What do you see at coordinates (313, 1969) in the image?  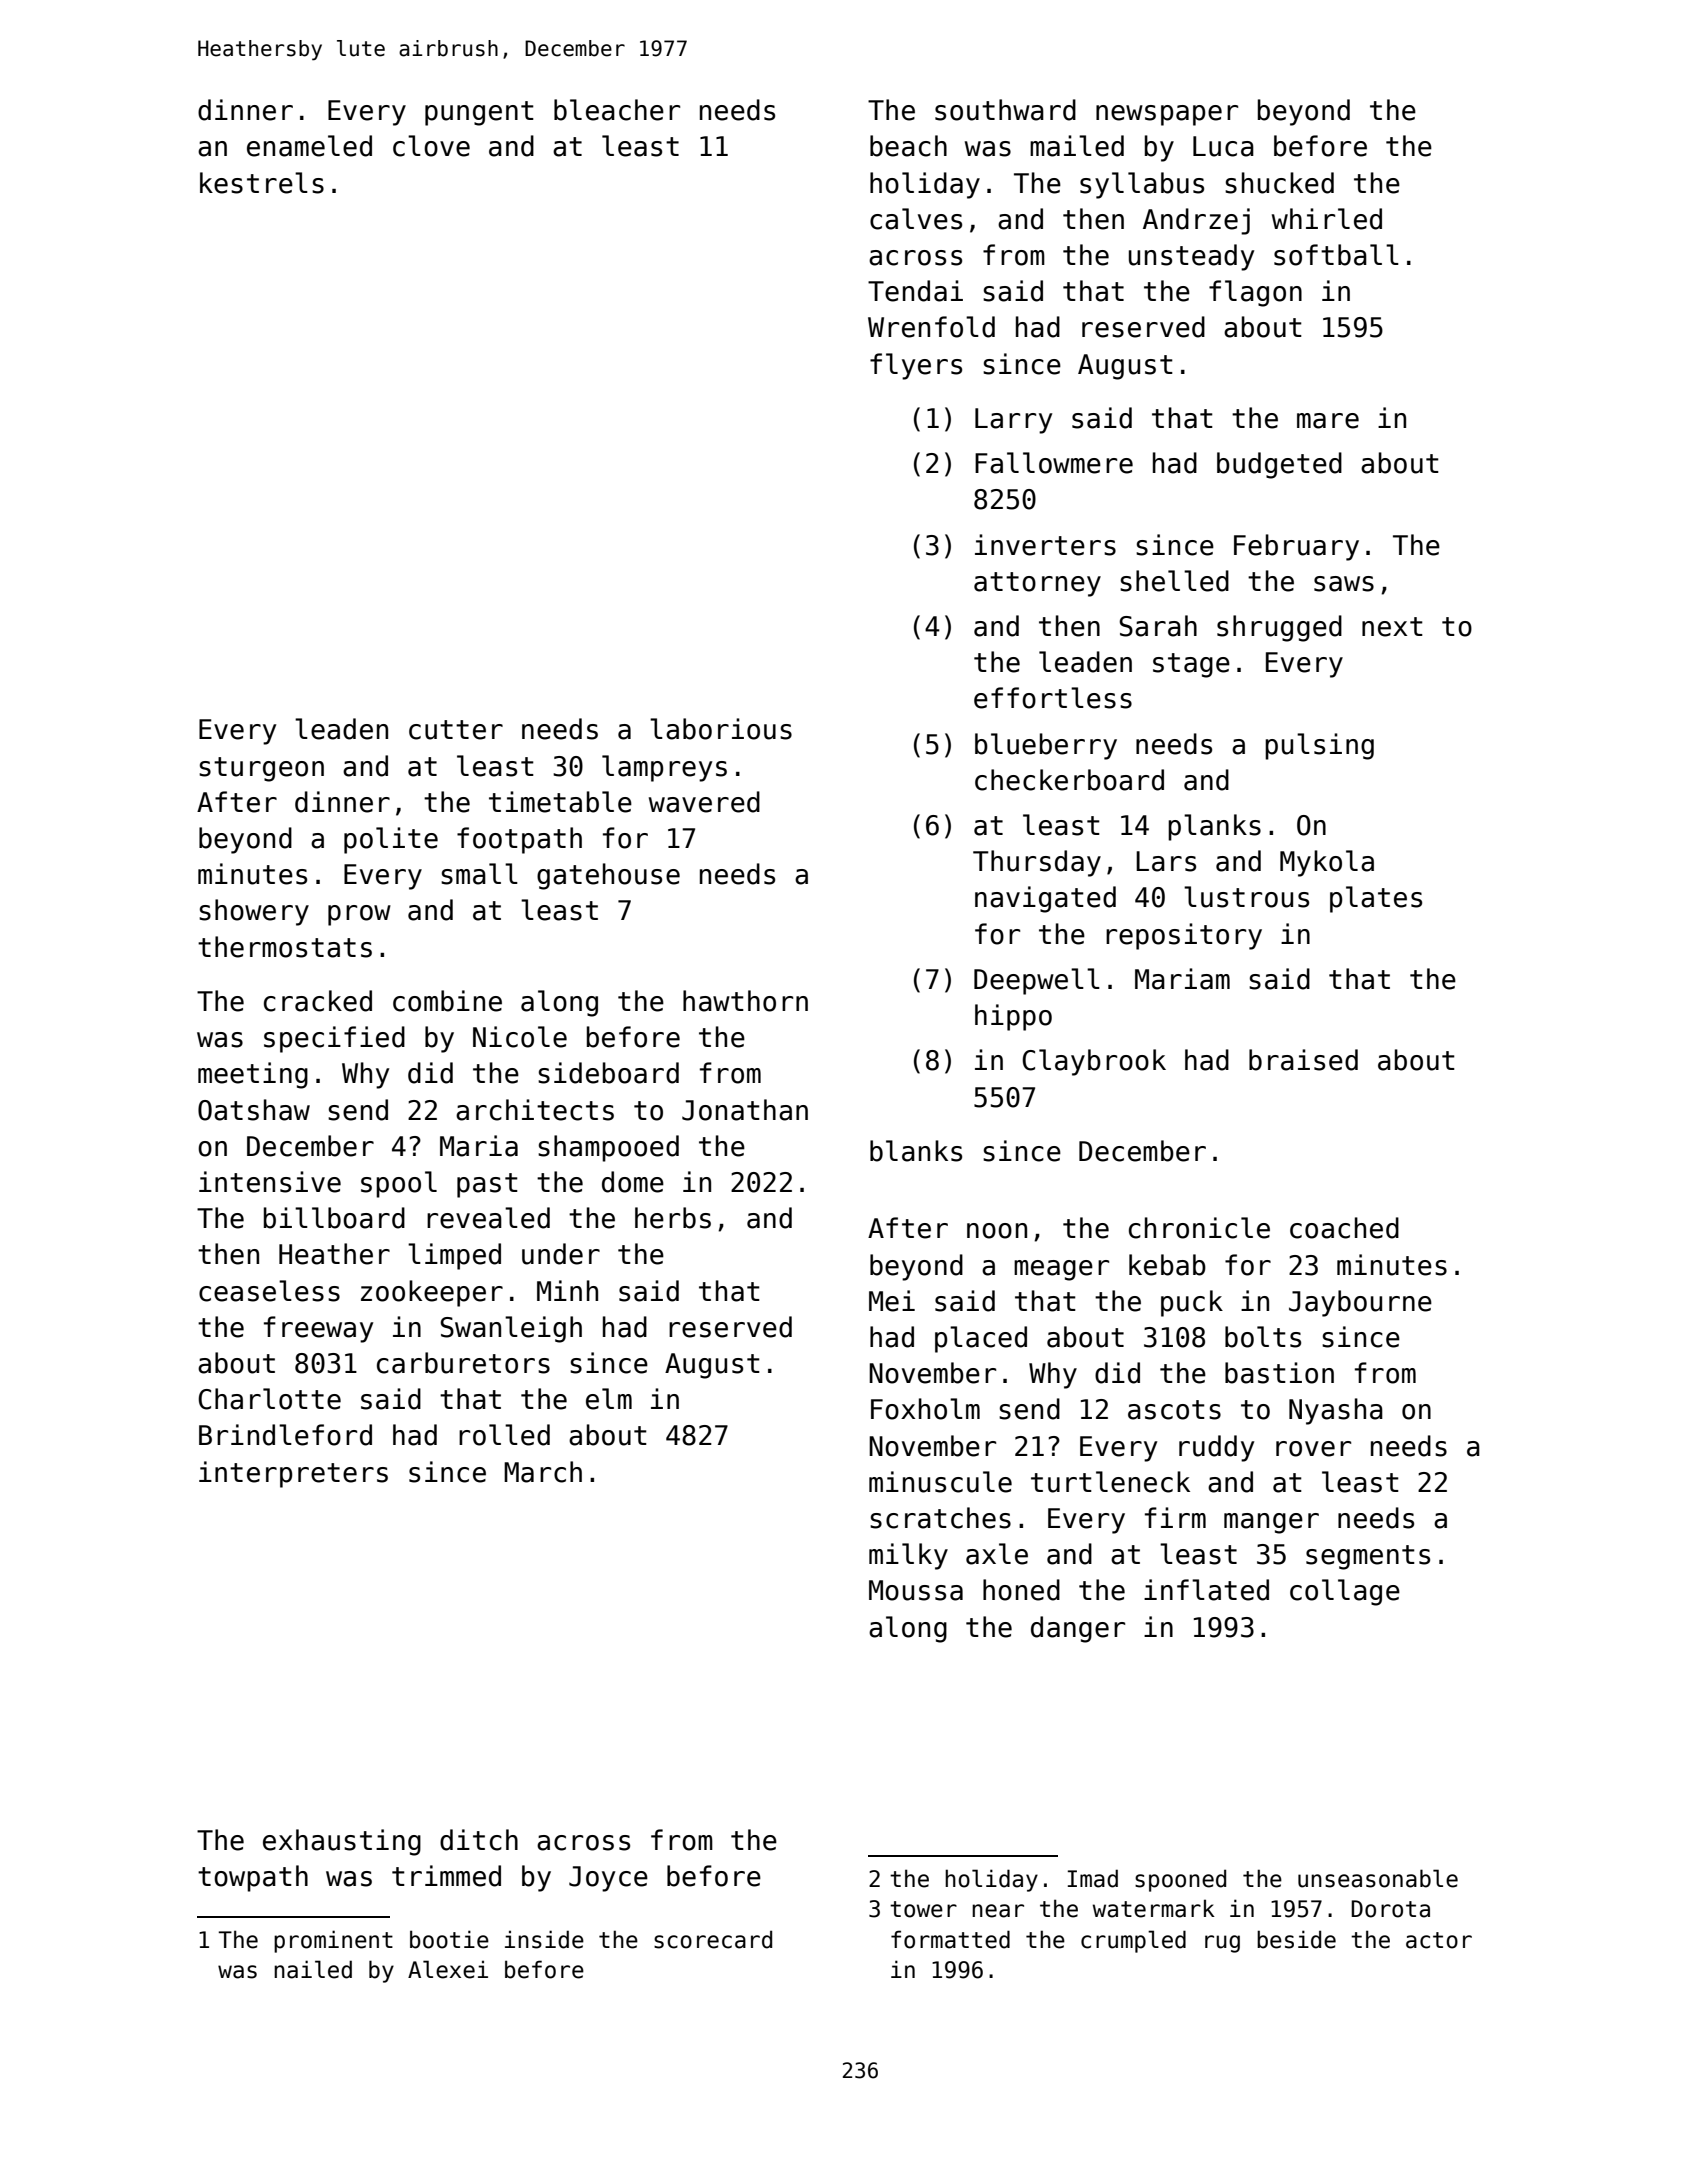 I see `nailed` at bounding box center [313, 1969].
